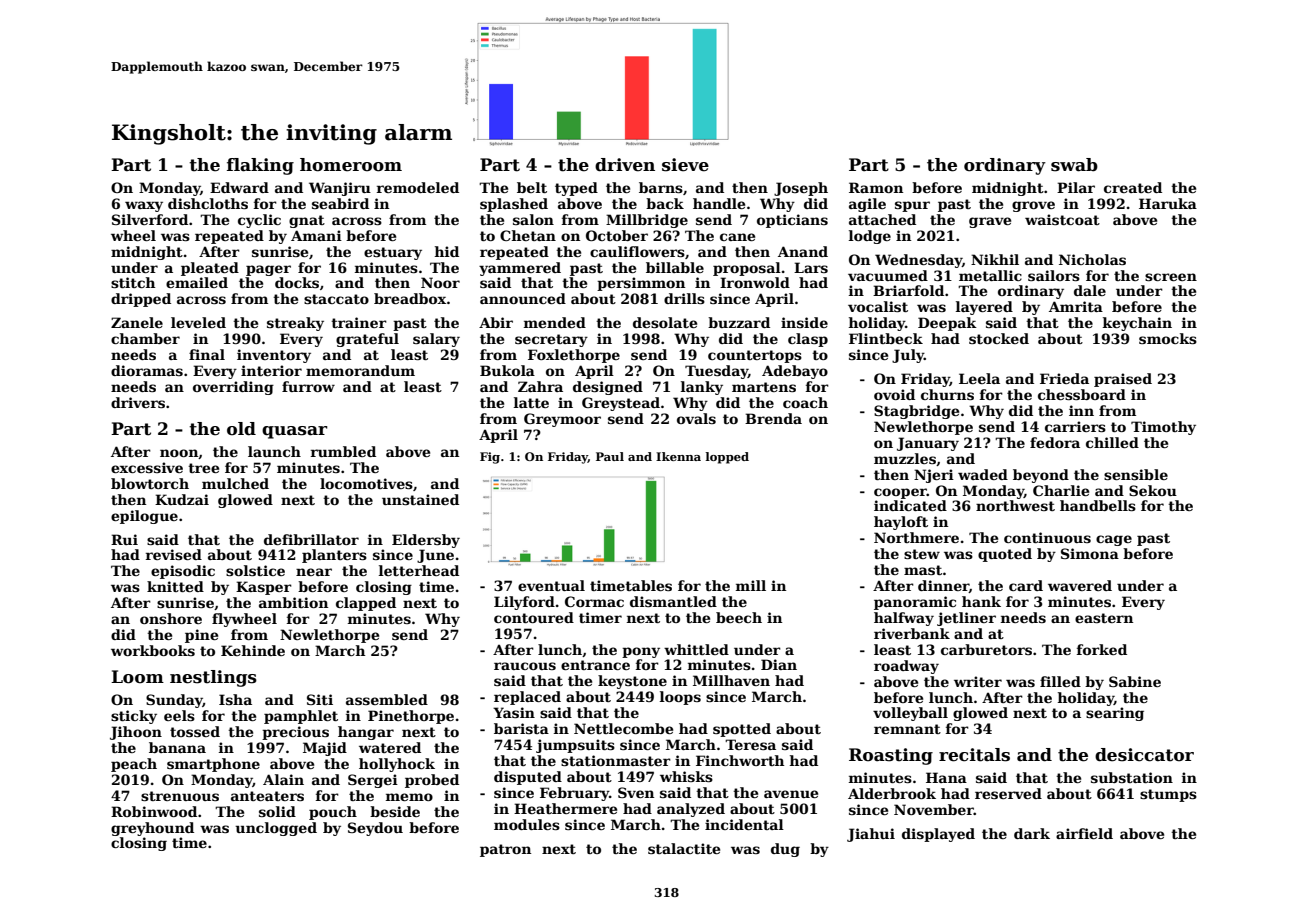 The width and height of the screenshot is (1308, 924). Describe the element at coordinates (1090, 290) in the screenshot. I see `dale` at that location.
